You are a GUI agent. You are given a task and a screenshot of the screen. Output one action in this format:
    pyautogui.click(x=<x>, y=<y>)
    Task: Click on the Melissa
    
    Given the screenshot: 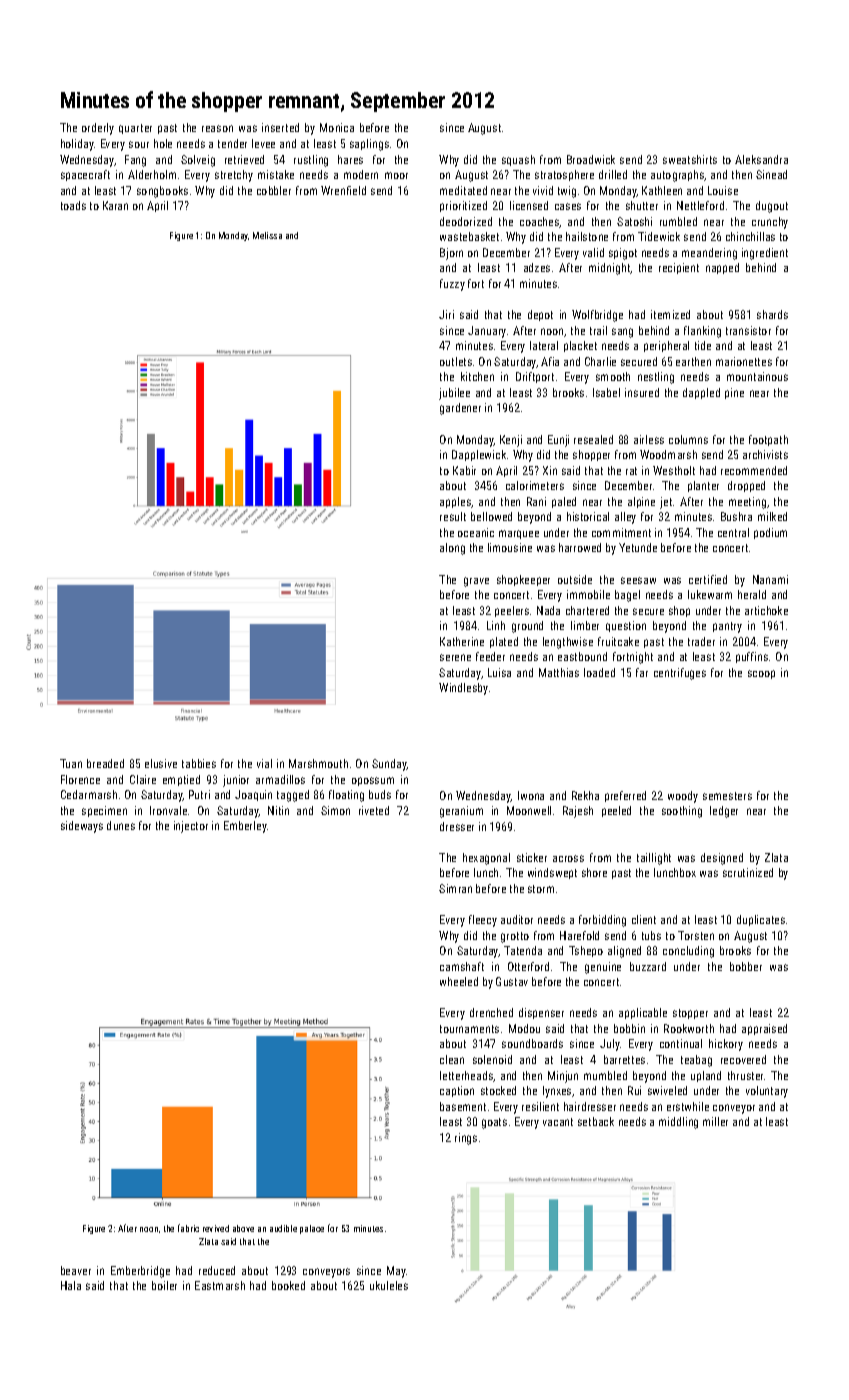 What is the action you would take?
    pyautogui.click(x=267, y=235)
